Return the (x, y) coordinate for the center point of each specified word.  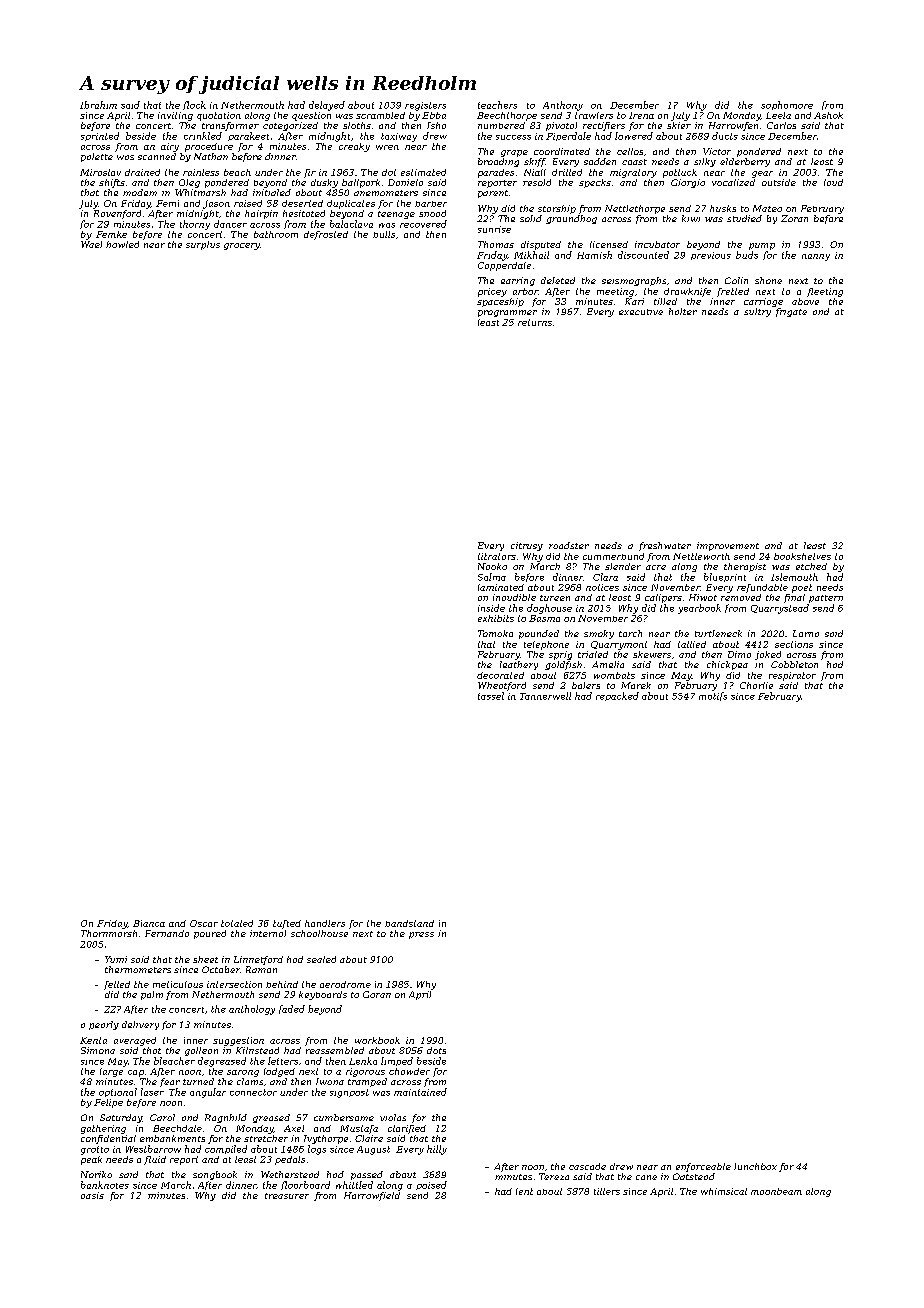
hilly (437, 1150)
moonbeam (776, 1191)
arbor (525, 291)
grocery (242, 246)
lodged (279, 1072)
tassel (491, 696)
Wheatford (502, 686)
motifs (713, 696)
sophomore (787, 105)
